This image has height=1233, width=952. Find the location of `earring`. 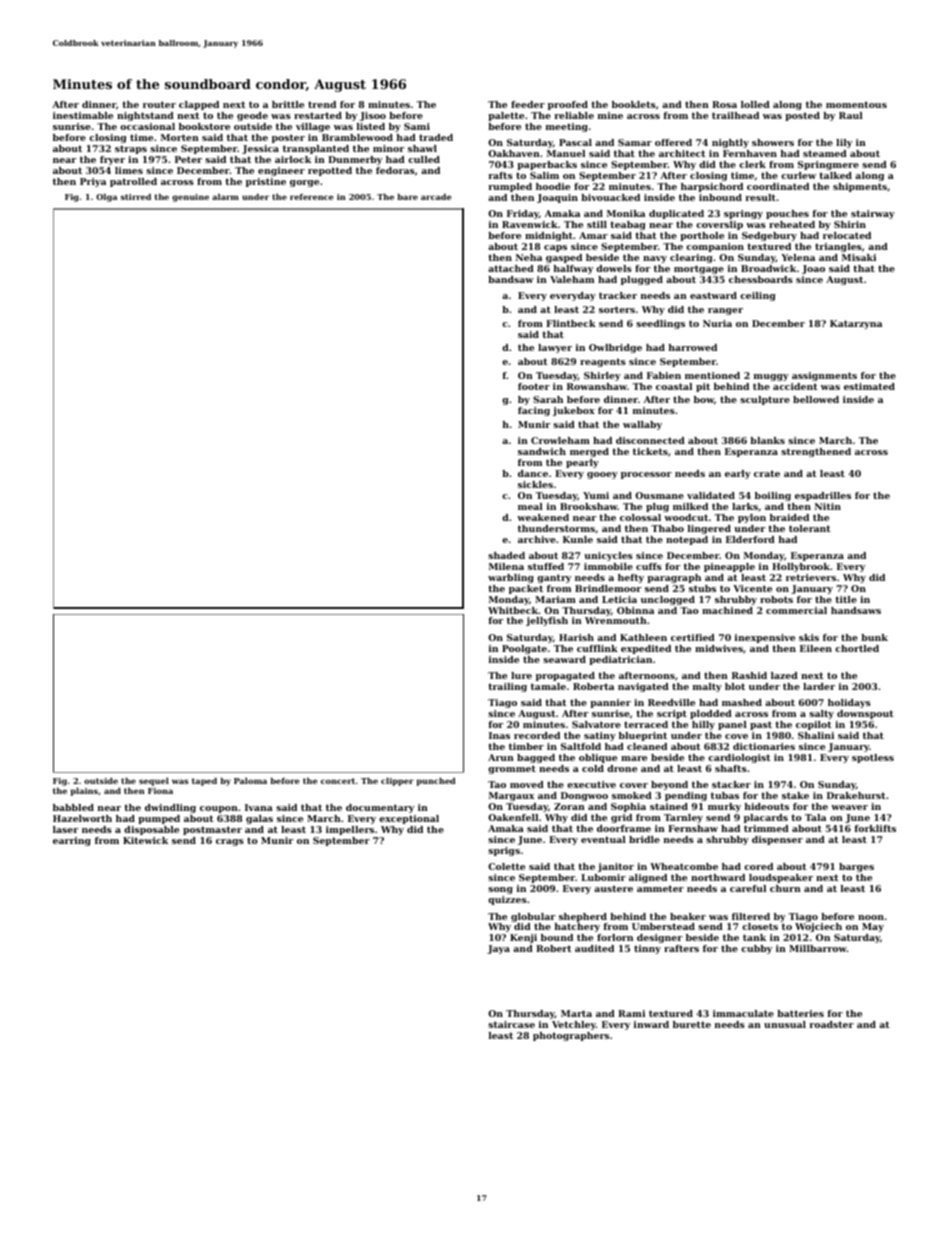

earring is located at coordinates (72, 841).
